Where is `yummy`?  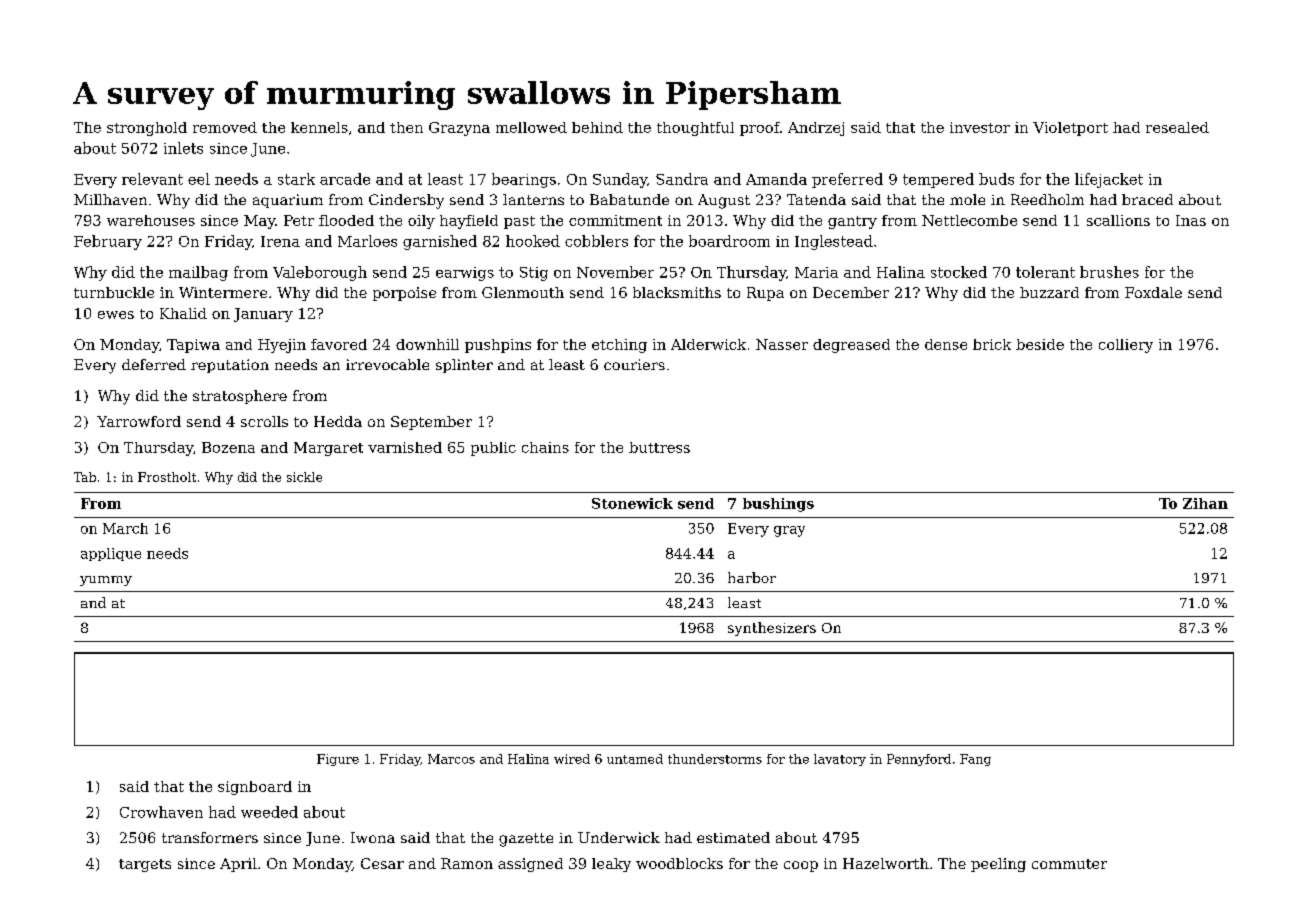 yummy is located at coordinates (106, 581).
